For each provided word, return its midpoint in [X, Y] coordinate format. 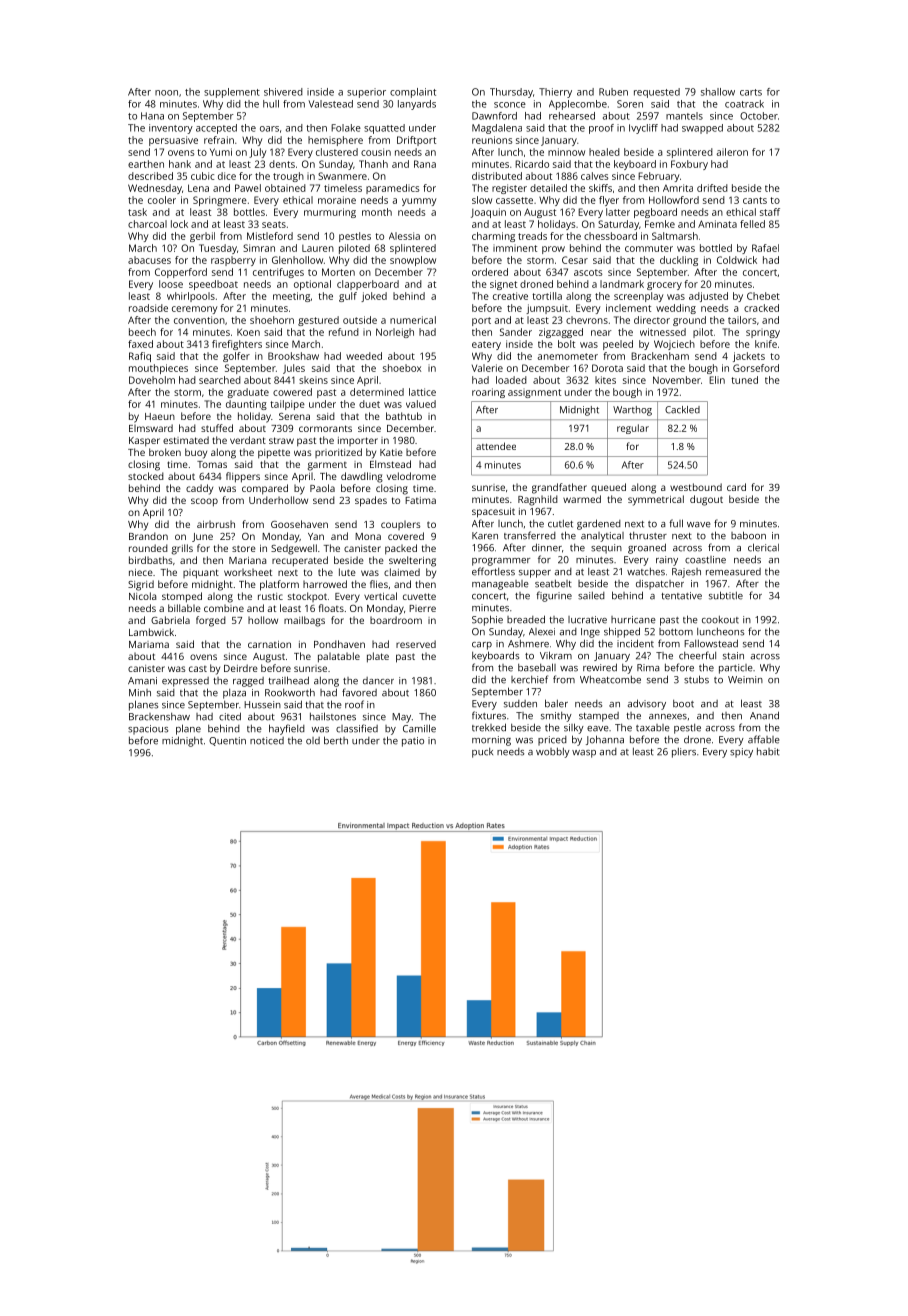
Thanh [373, 164]
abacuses [149, 260]
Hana [152, 116]
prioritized [338, 453]
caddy [199, 489]
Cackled [682, 410]
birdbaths [150, 560]
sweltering [412, 561]
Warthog [632, 411]
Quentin [227, 741]
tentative [681, 596]
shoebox [402, 368]
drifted [712, 188]
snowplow [413, 261]
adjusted [708, 297]
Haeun [160, 416]
